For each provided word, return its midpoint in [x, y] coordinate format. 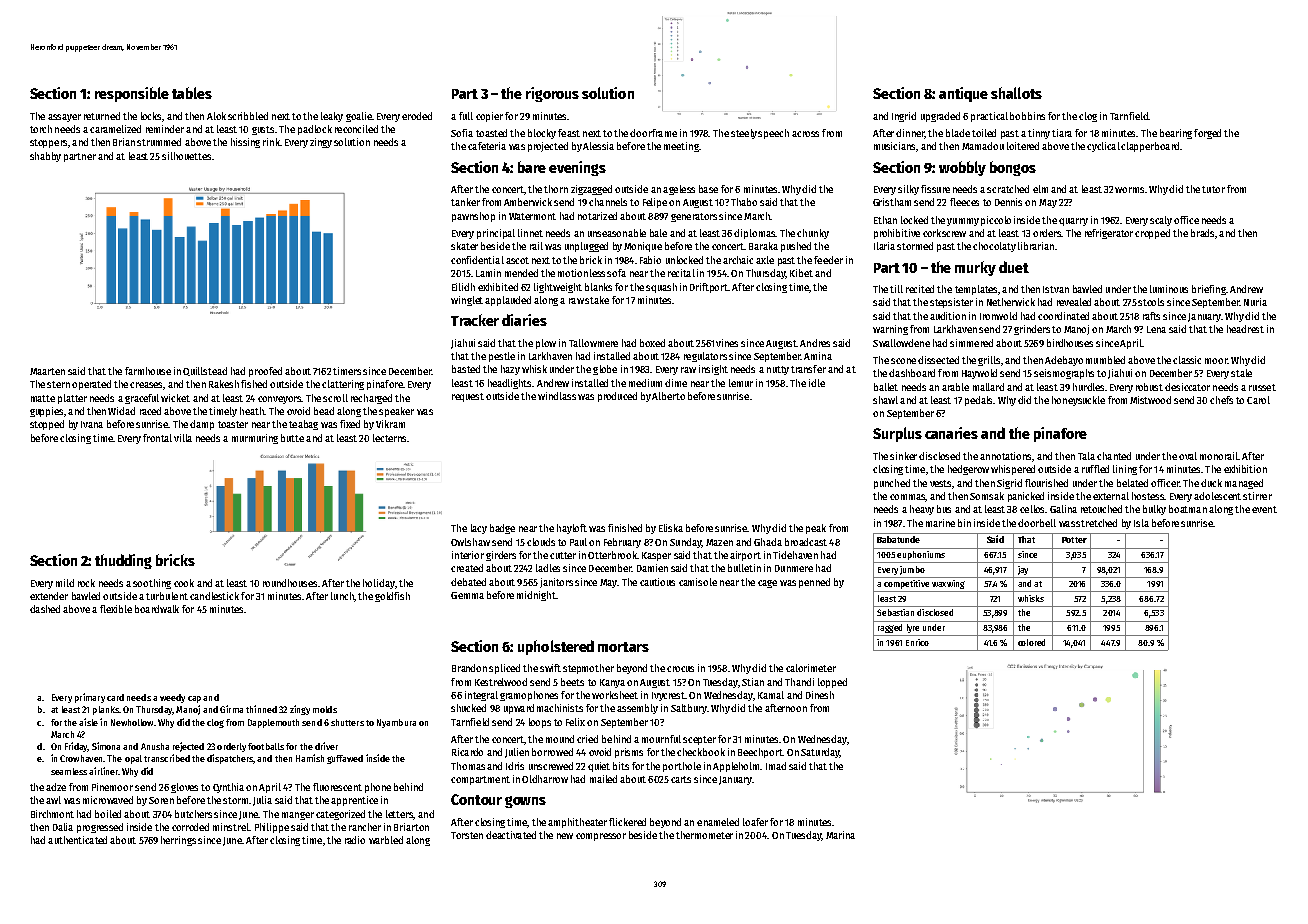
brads [1202, 233]
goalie [359, 117]
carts [681, 779]
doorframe [653, 133]
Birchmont [52, 814]
